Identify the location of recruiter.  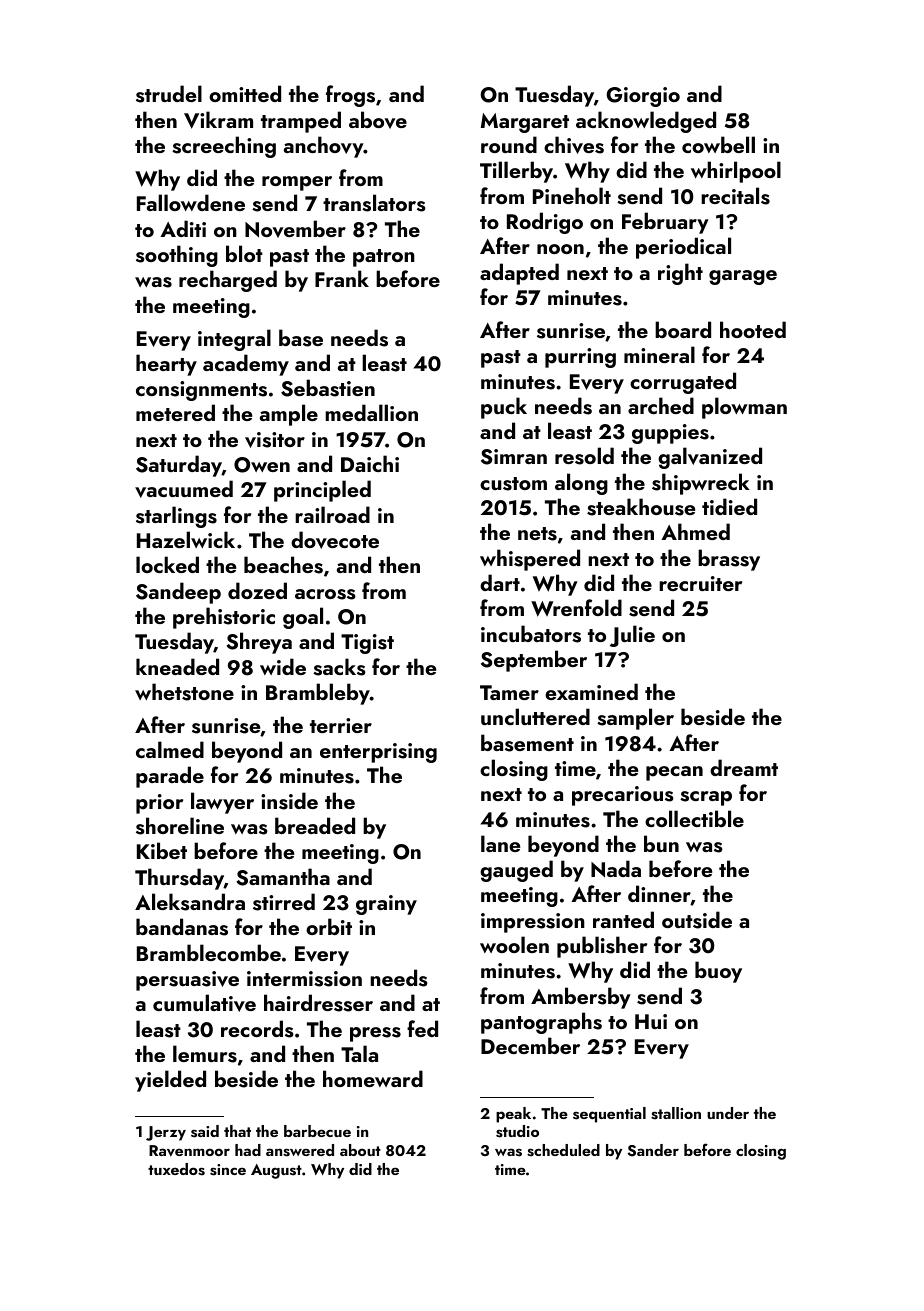
(700, 583).
